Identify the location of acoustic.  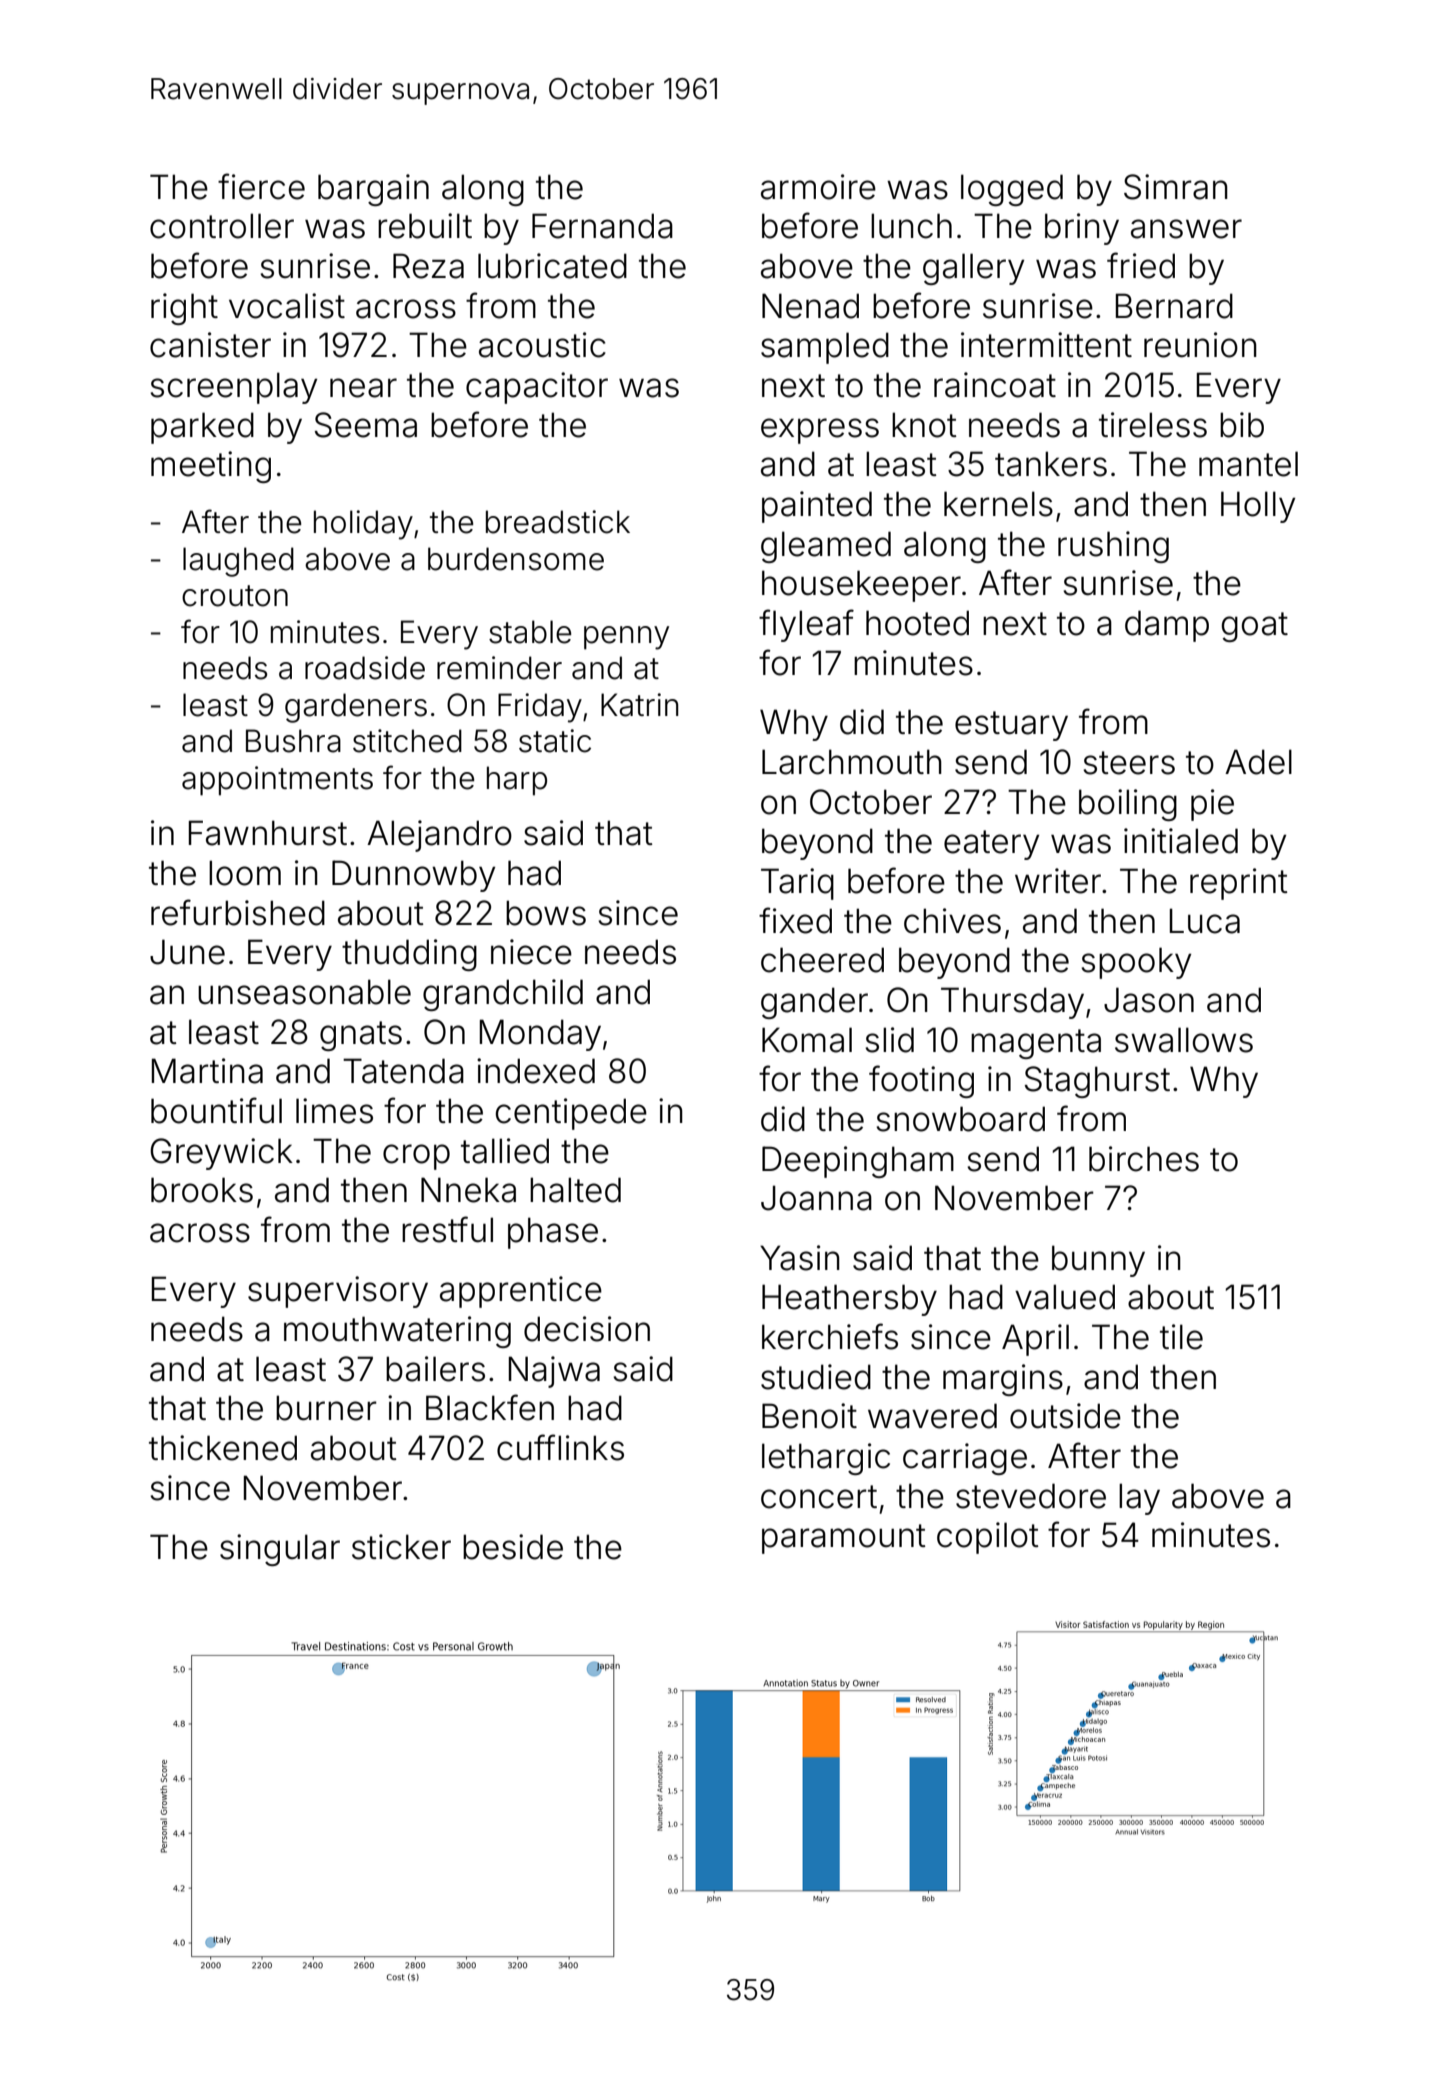
(542, 345).
